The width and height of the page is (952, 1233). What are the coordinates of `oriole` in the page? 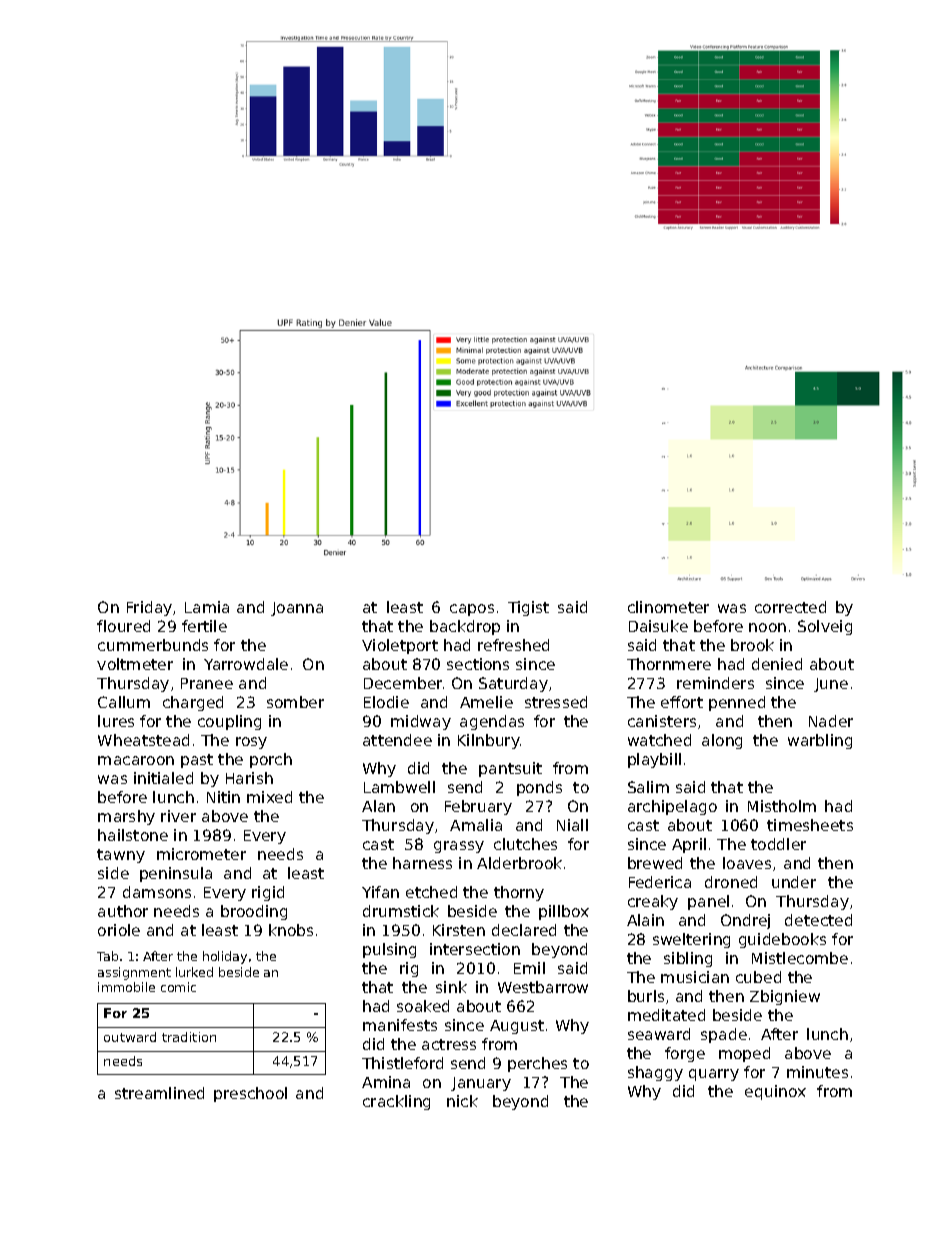 It's located at (119, 930).
